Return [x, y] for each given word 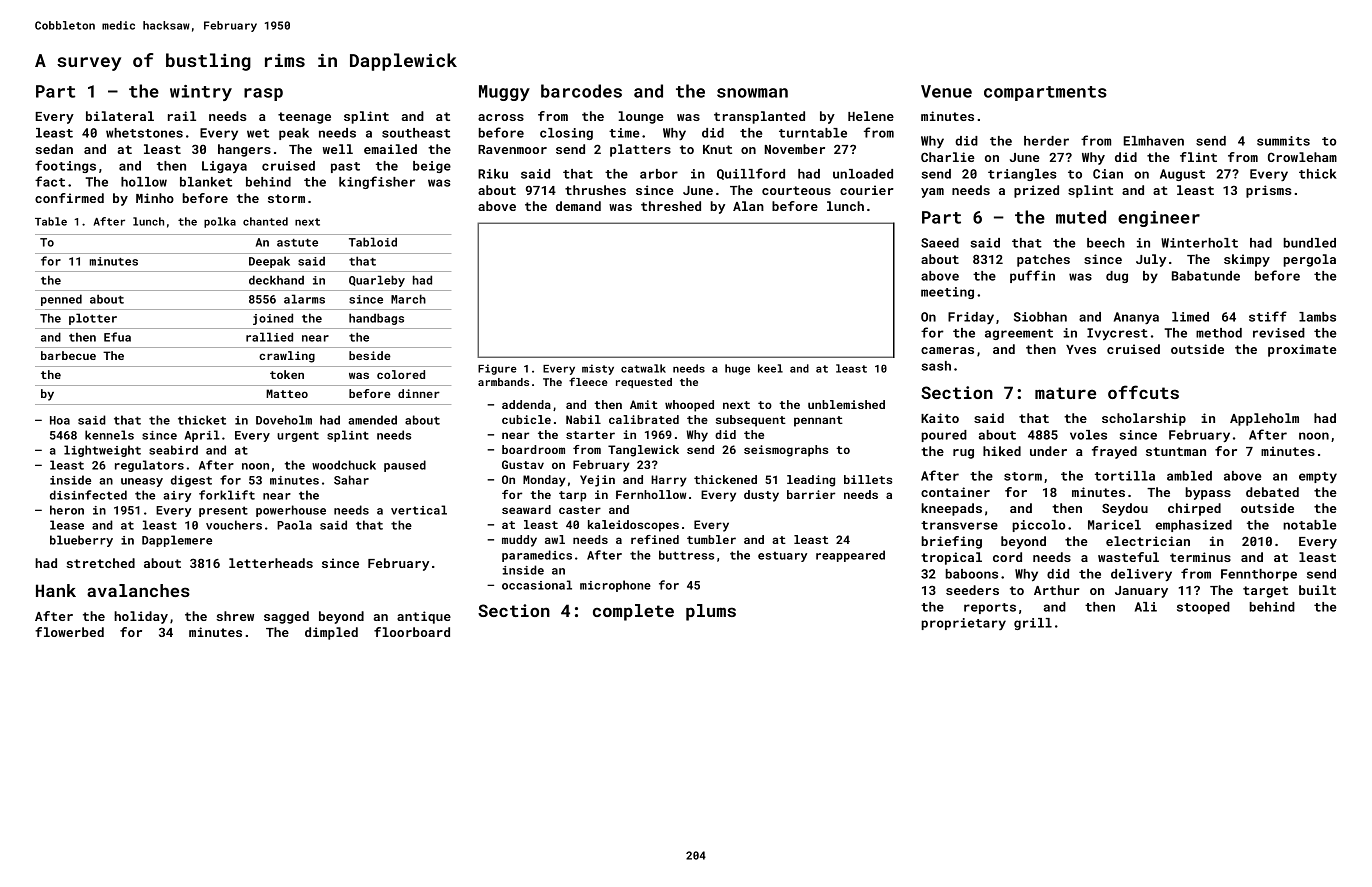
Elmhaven [1153, 141]
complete [633, 612]
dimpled [331, 633]
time [624, 133]
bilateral [120, 116]
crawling [287, 357]
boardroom [533, 449]
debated [1272, 492]
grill [1033, 624]
